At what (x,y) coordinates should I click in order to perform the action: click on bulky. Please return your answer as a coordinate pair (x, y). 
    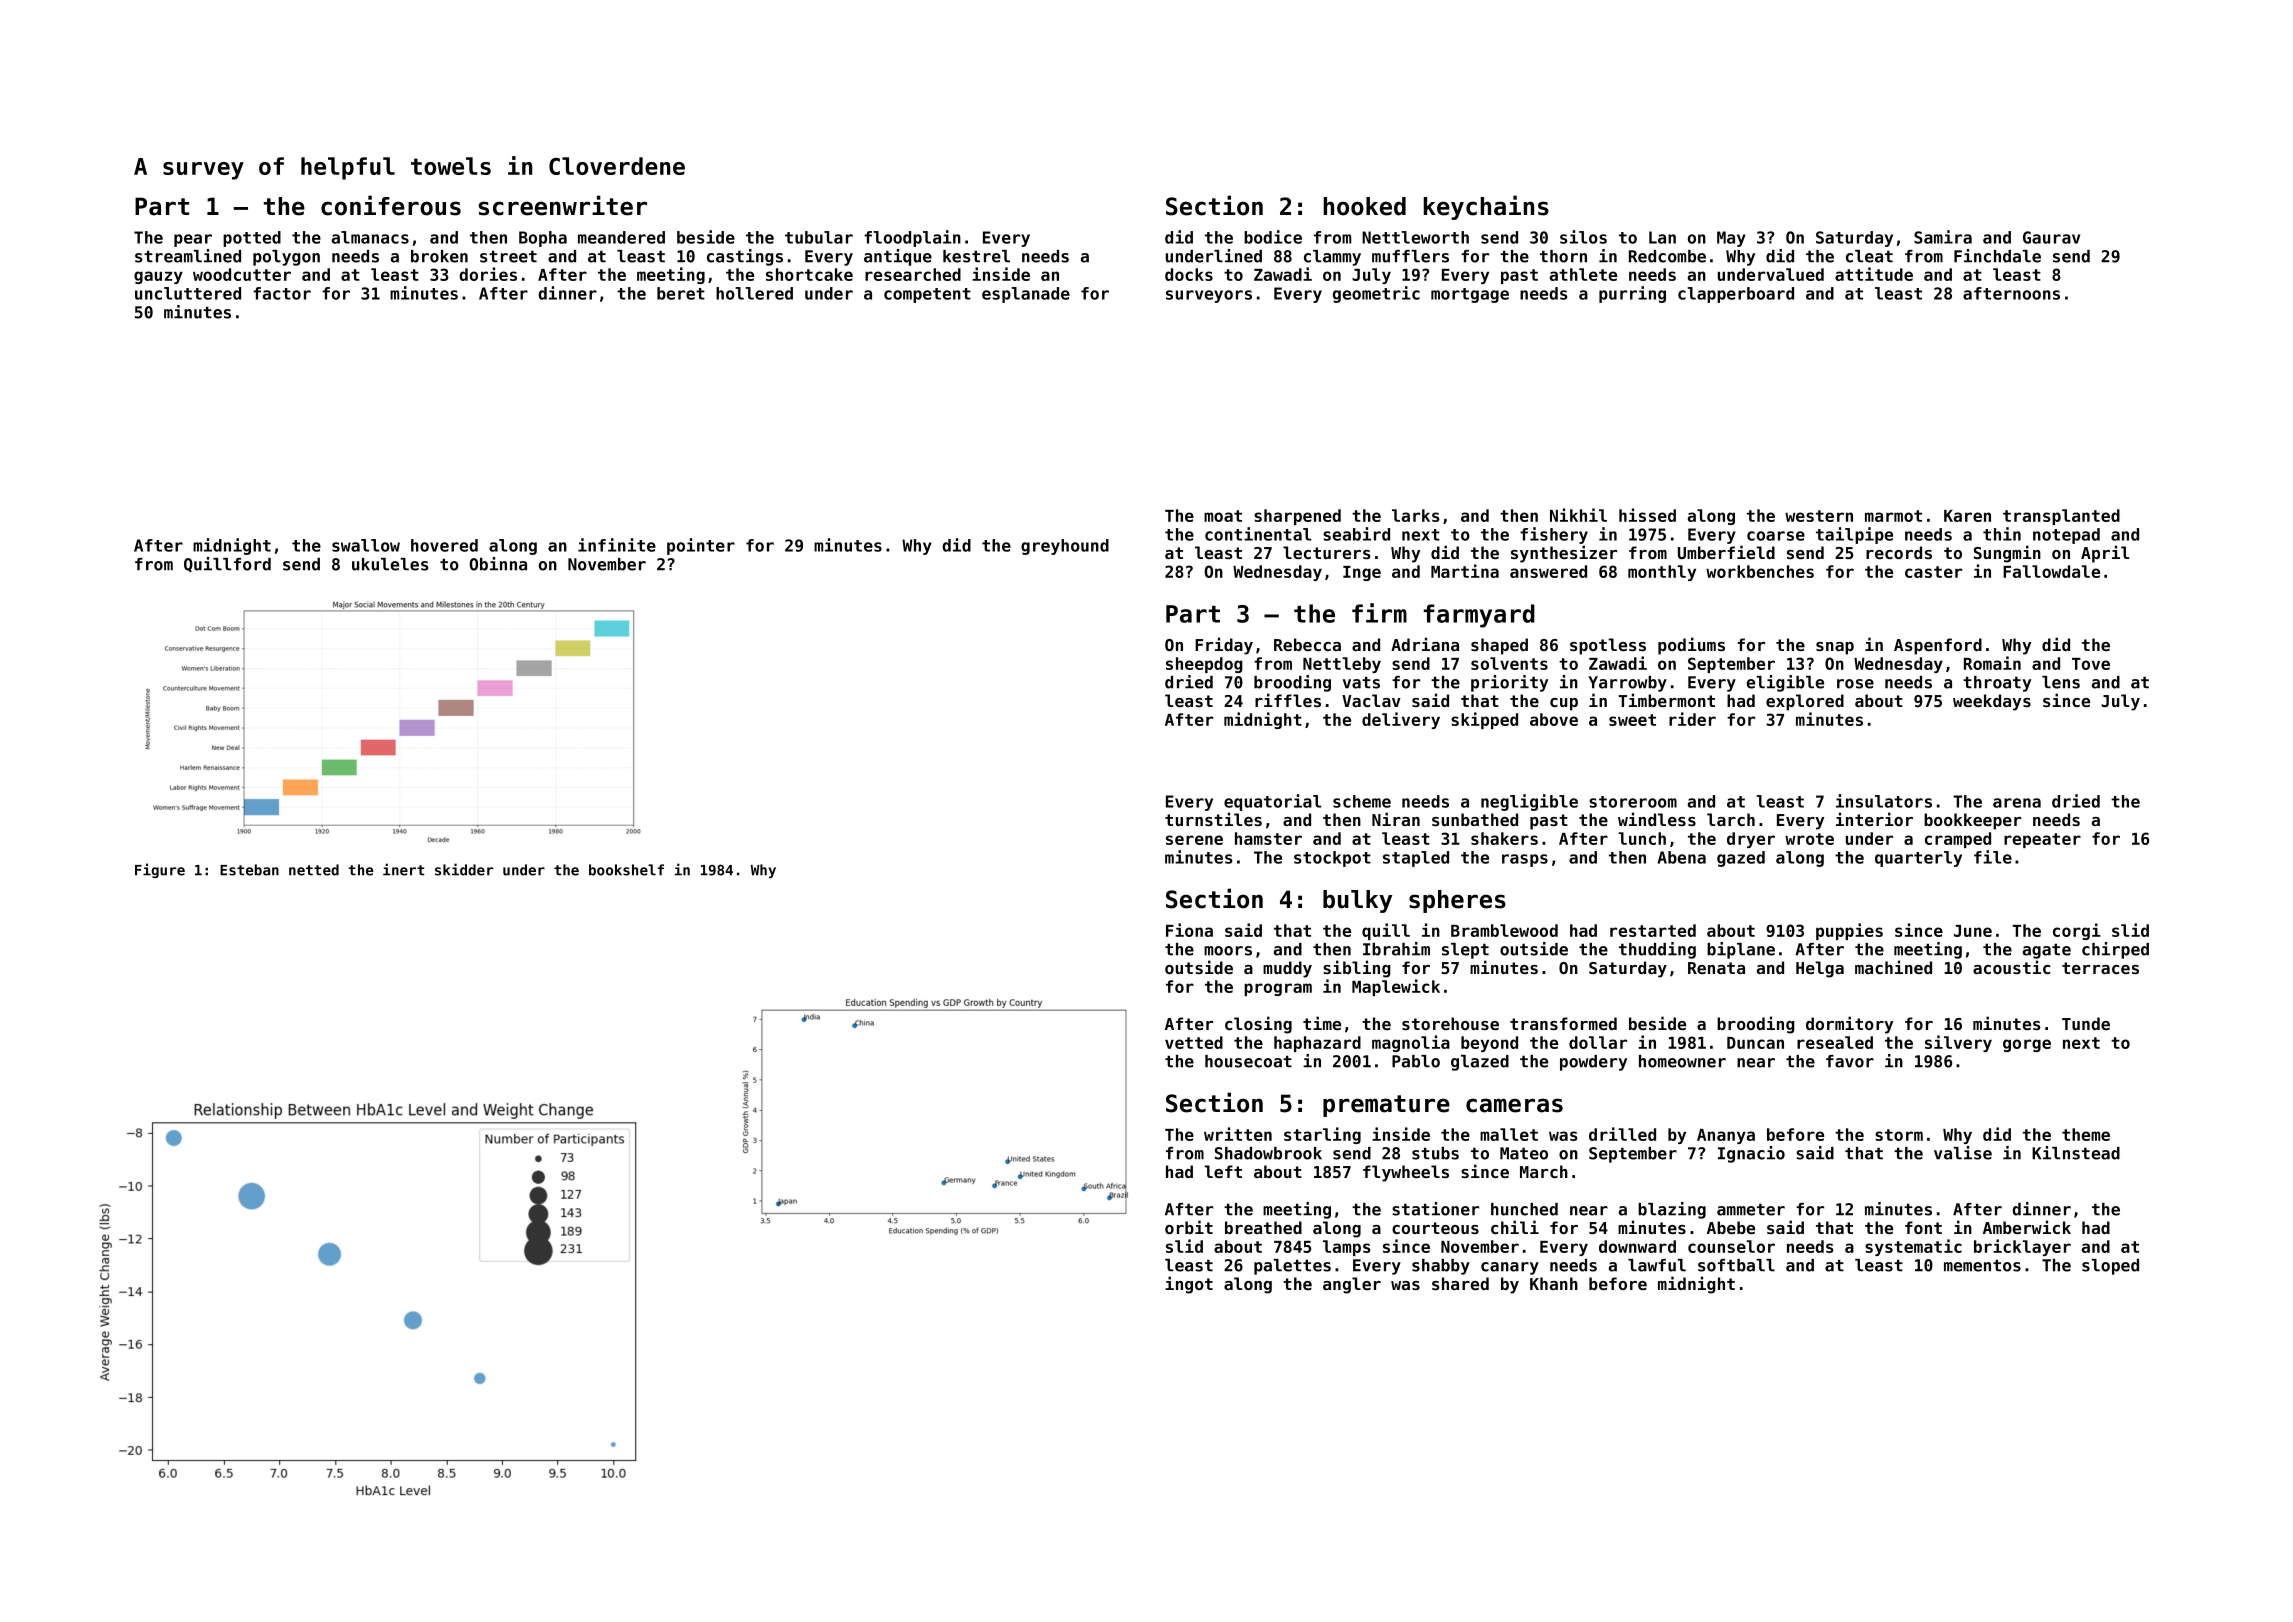
    Looking at the image, I should click on (1357, 901).
